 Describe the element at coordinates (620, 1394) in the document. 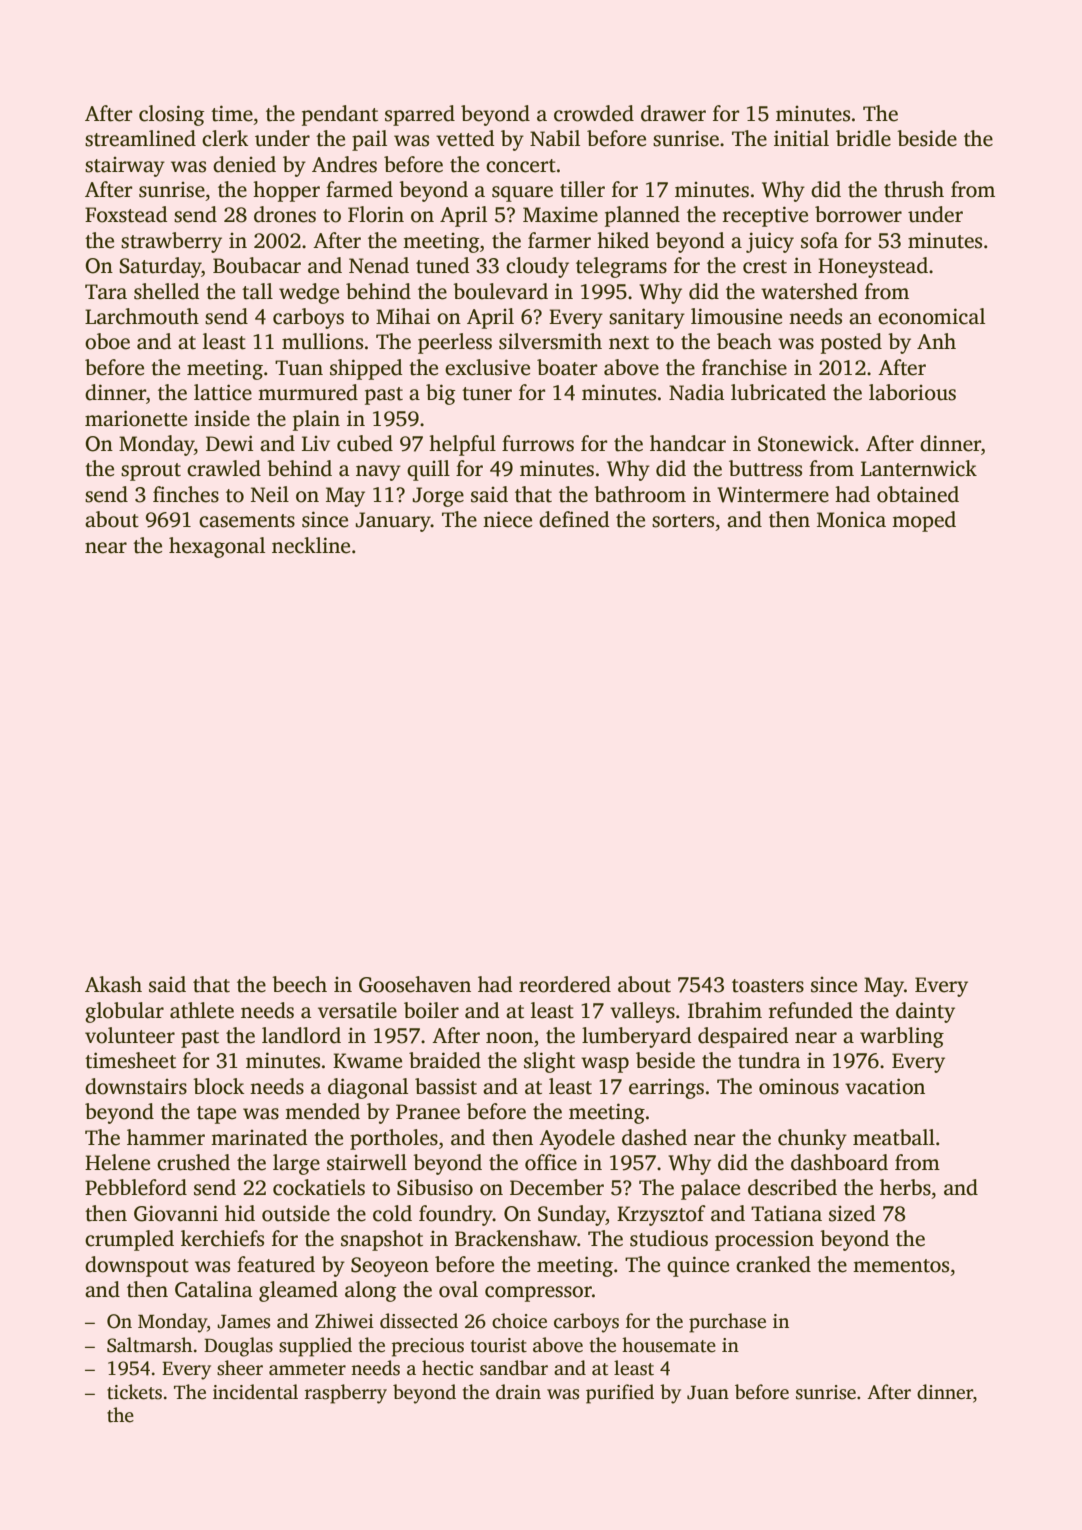

I see `purified` at that location.
